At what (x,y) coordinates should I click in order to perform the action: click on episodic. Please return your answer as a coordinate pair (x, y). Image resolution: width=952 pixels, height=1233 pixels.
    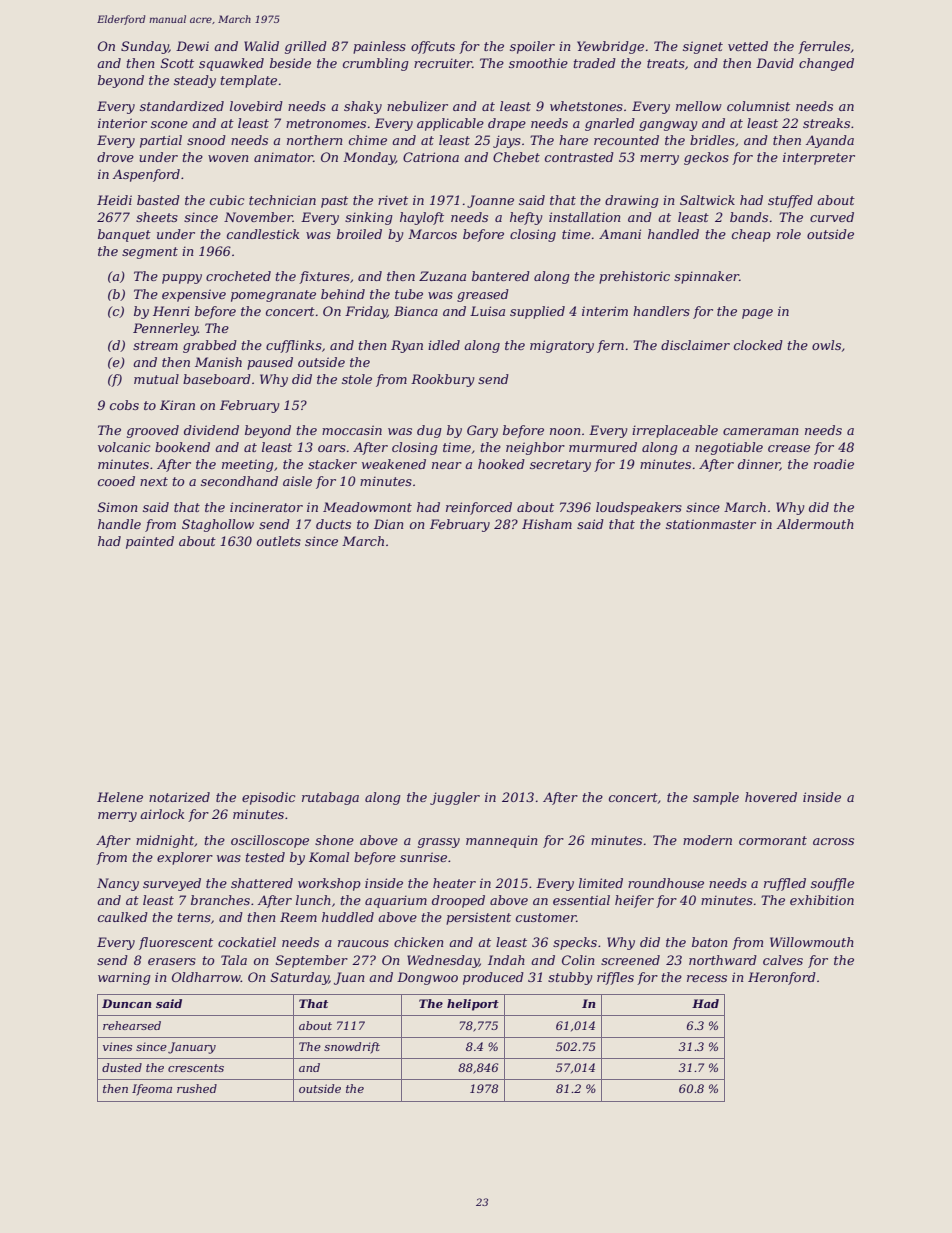
    Looking at the image, I should click on (268, 798).
